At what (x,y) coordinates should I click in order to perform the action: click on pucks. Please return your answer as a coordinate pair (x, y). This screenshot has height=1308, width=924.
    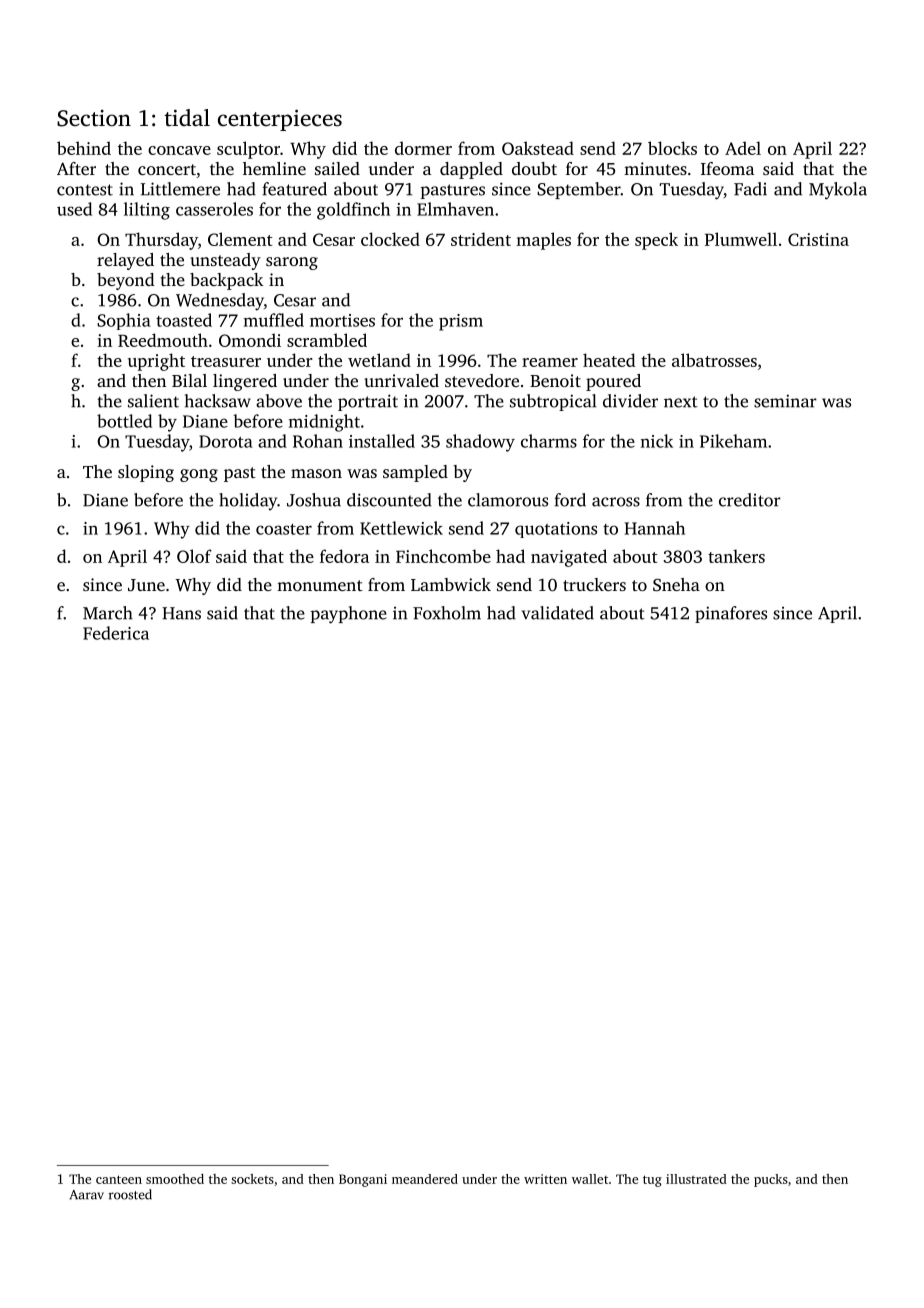
    Looking at the image, I should click on (771, 1180).
